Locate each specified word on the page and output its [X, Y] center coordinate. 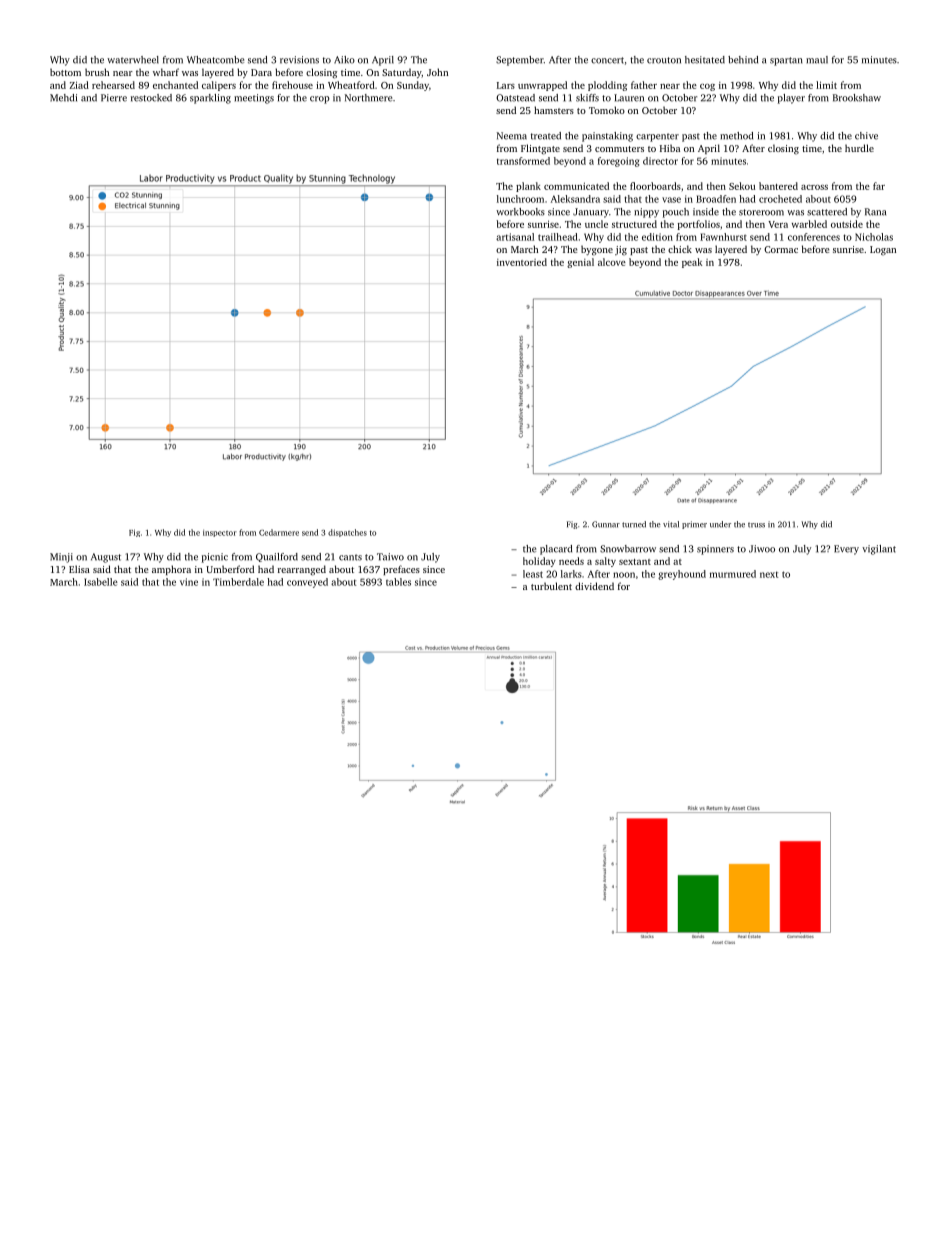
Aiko [344, 60]
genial [580, 263]
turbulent [551, 586]
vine [189, 582]
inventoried [522, 262]
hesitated [705, 60]
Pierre [114, 98]
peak [692, 263]
